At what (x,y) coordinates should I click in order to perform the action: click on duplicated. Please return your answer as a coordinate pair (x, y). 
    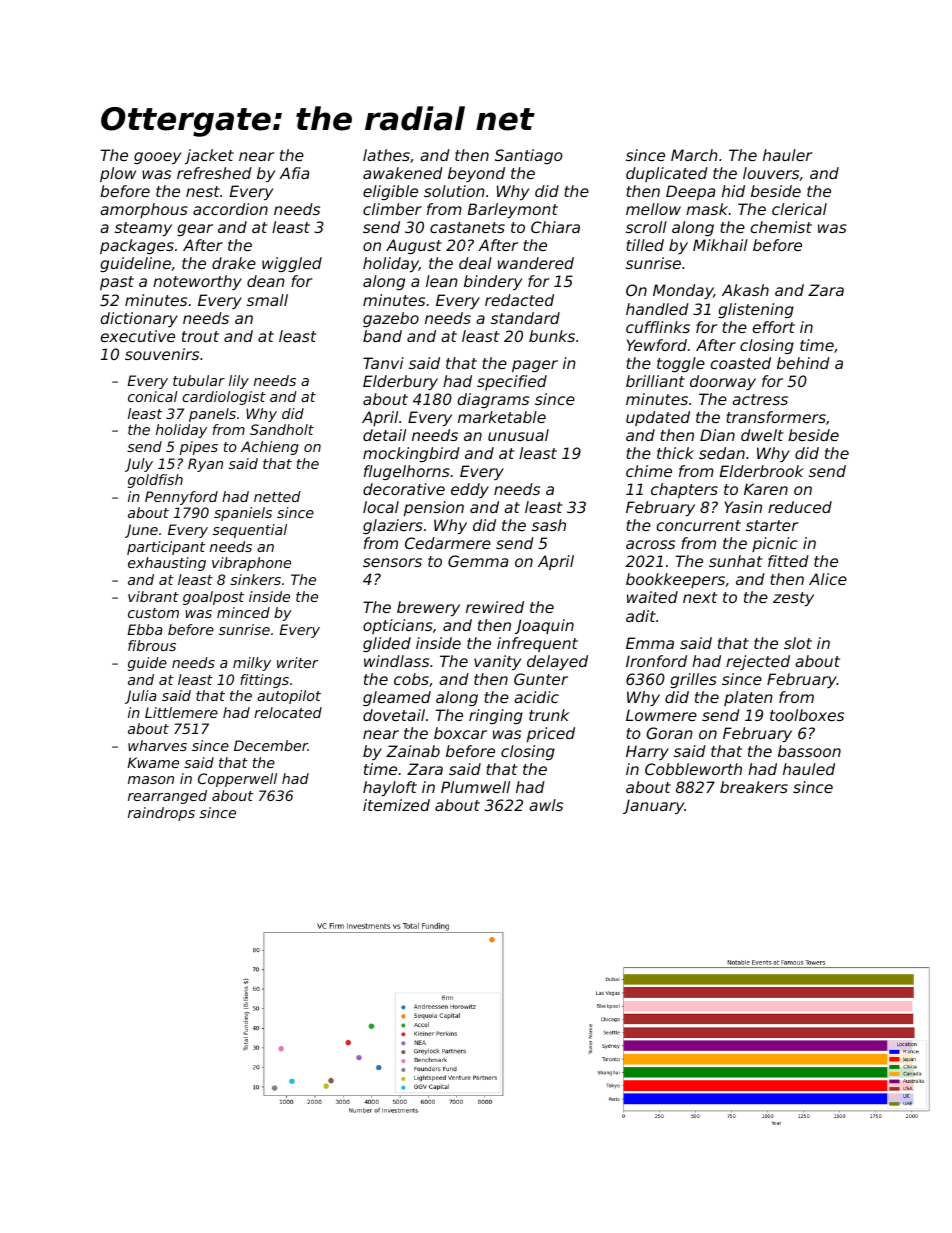
    Looking at the image, I should click on (667, 174).
